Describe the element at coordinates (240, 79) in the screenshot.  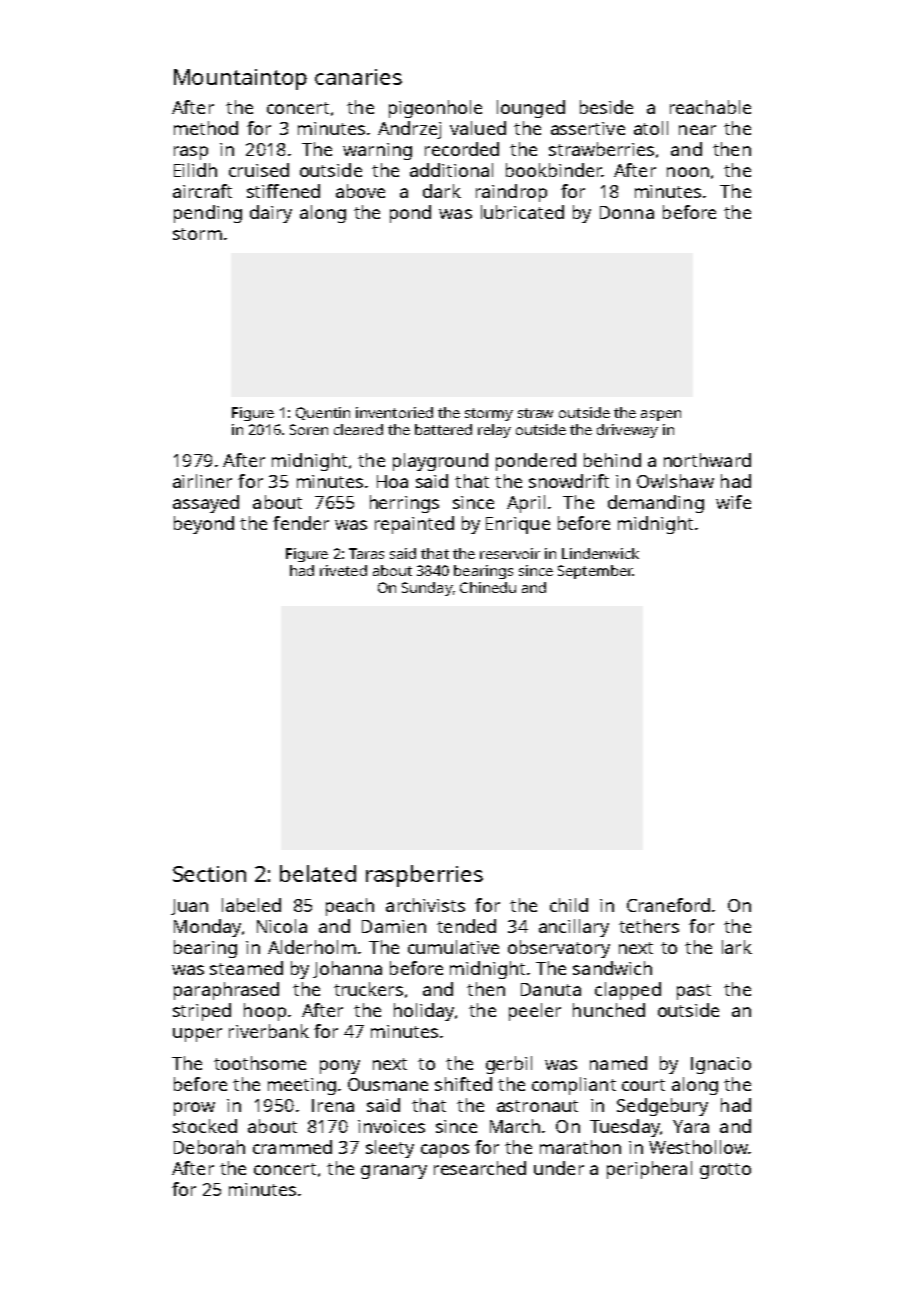
I see `Mountaintop` at that location.
